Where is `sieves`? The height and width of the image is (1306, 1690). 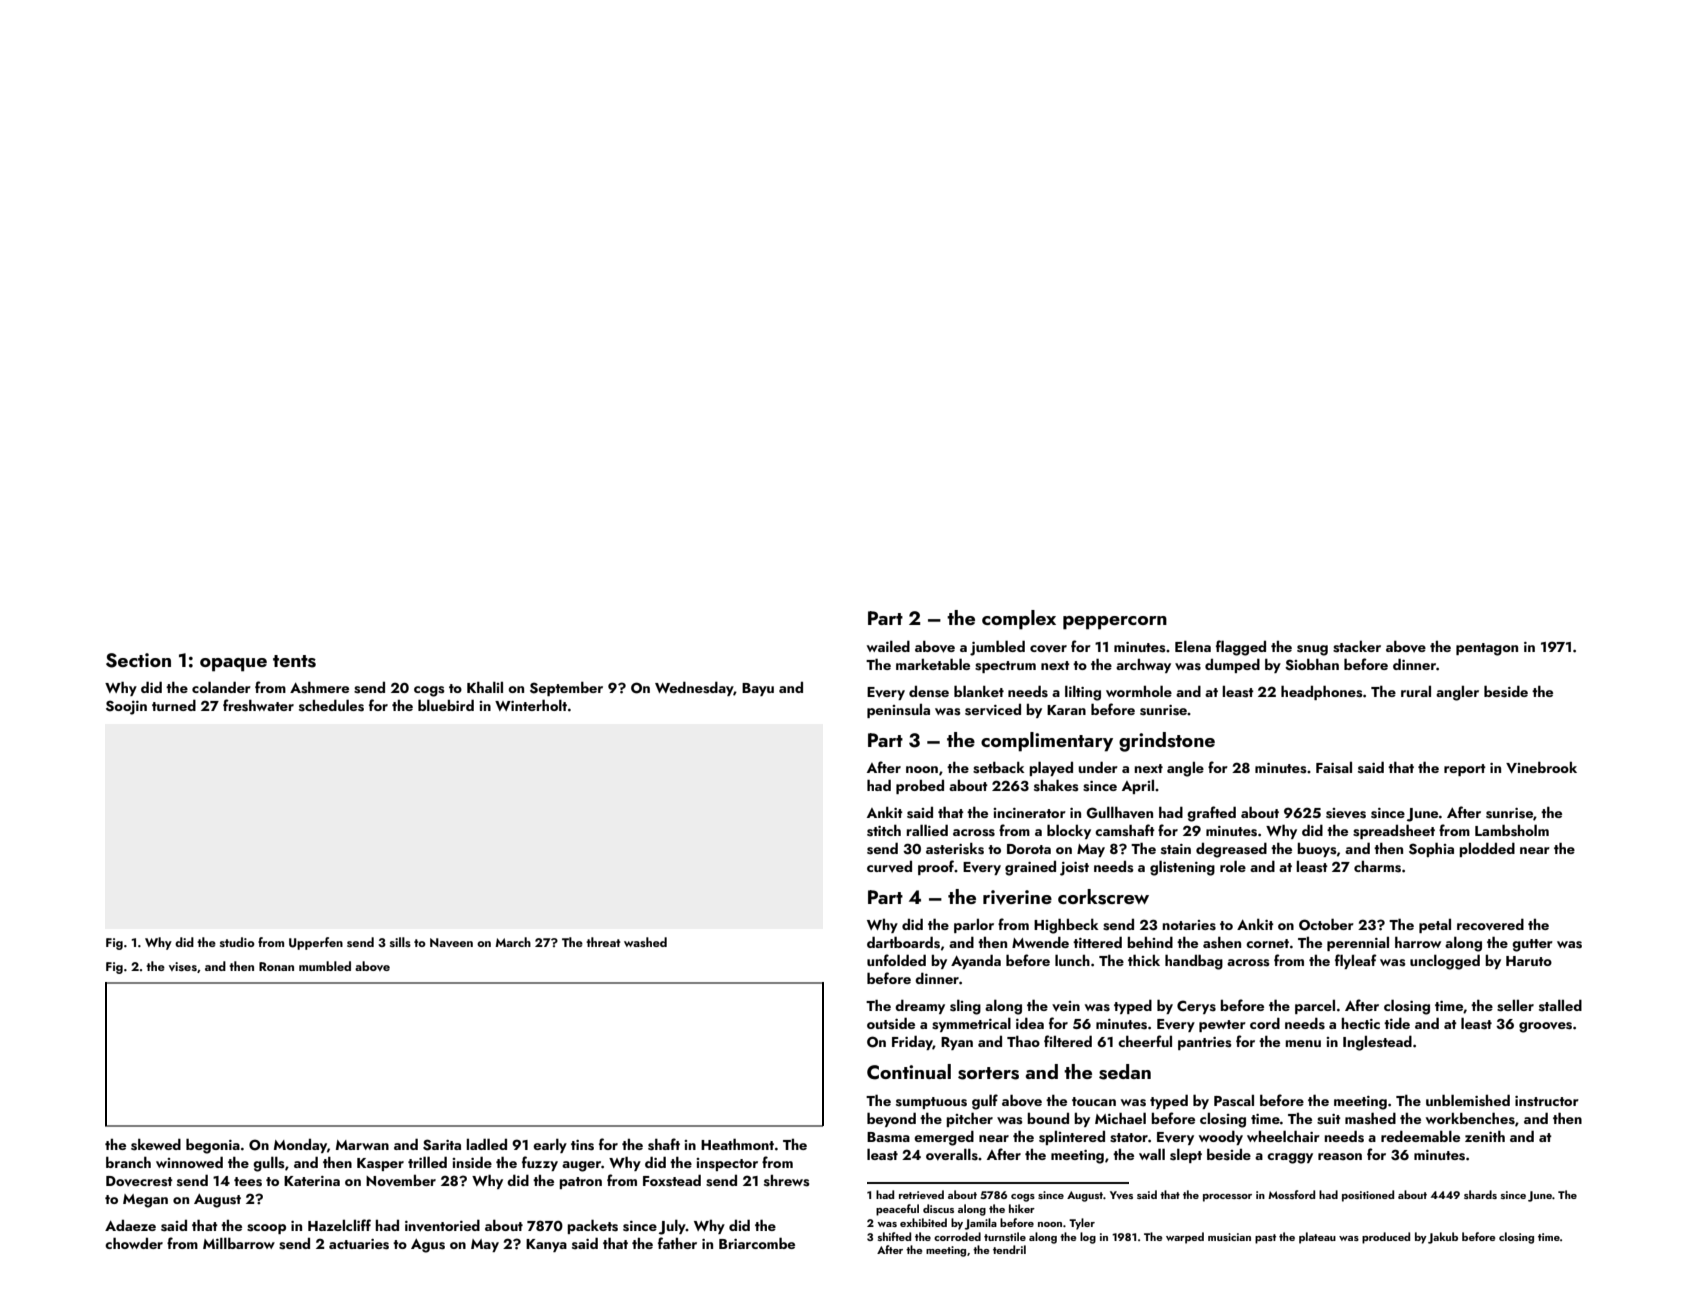
sieves is located at coordinates (1346, 813).
